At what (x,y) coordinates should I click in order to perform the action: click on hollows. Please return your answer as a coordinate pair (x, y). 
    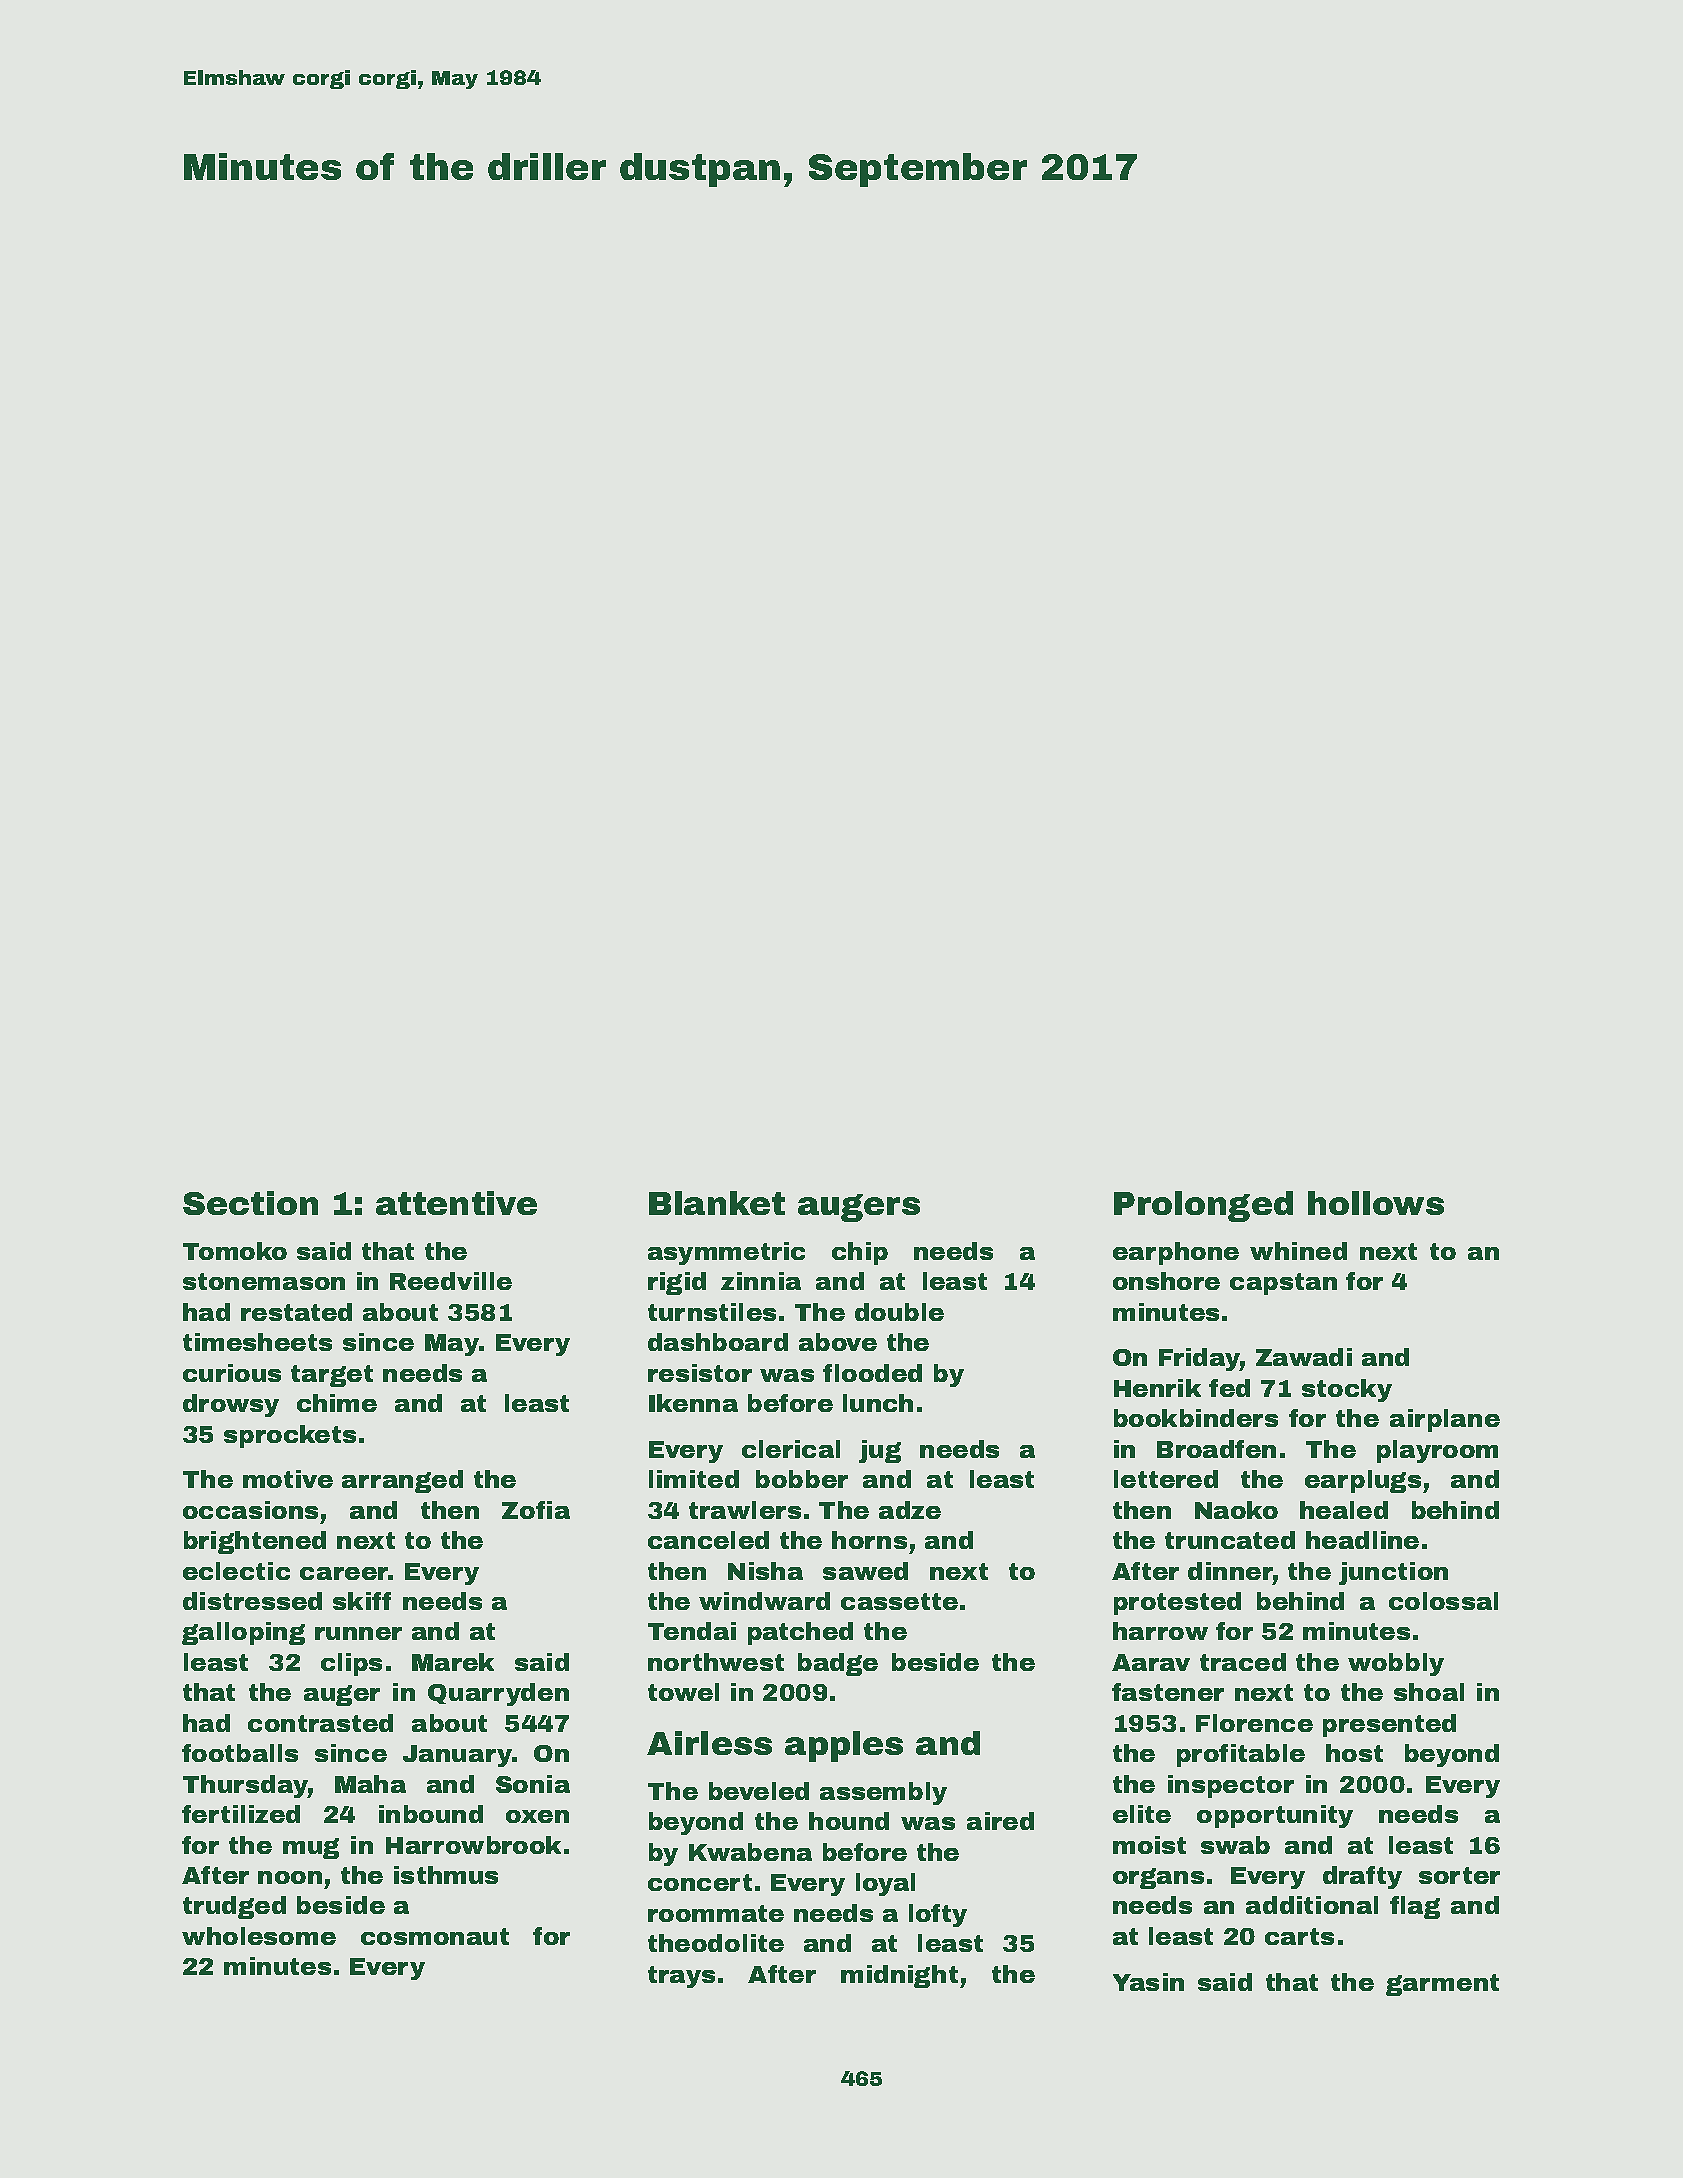
    Looking at the image, I should click on (1376, 1203).
